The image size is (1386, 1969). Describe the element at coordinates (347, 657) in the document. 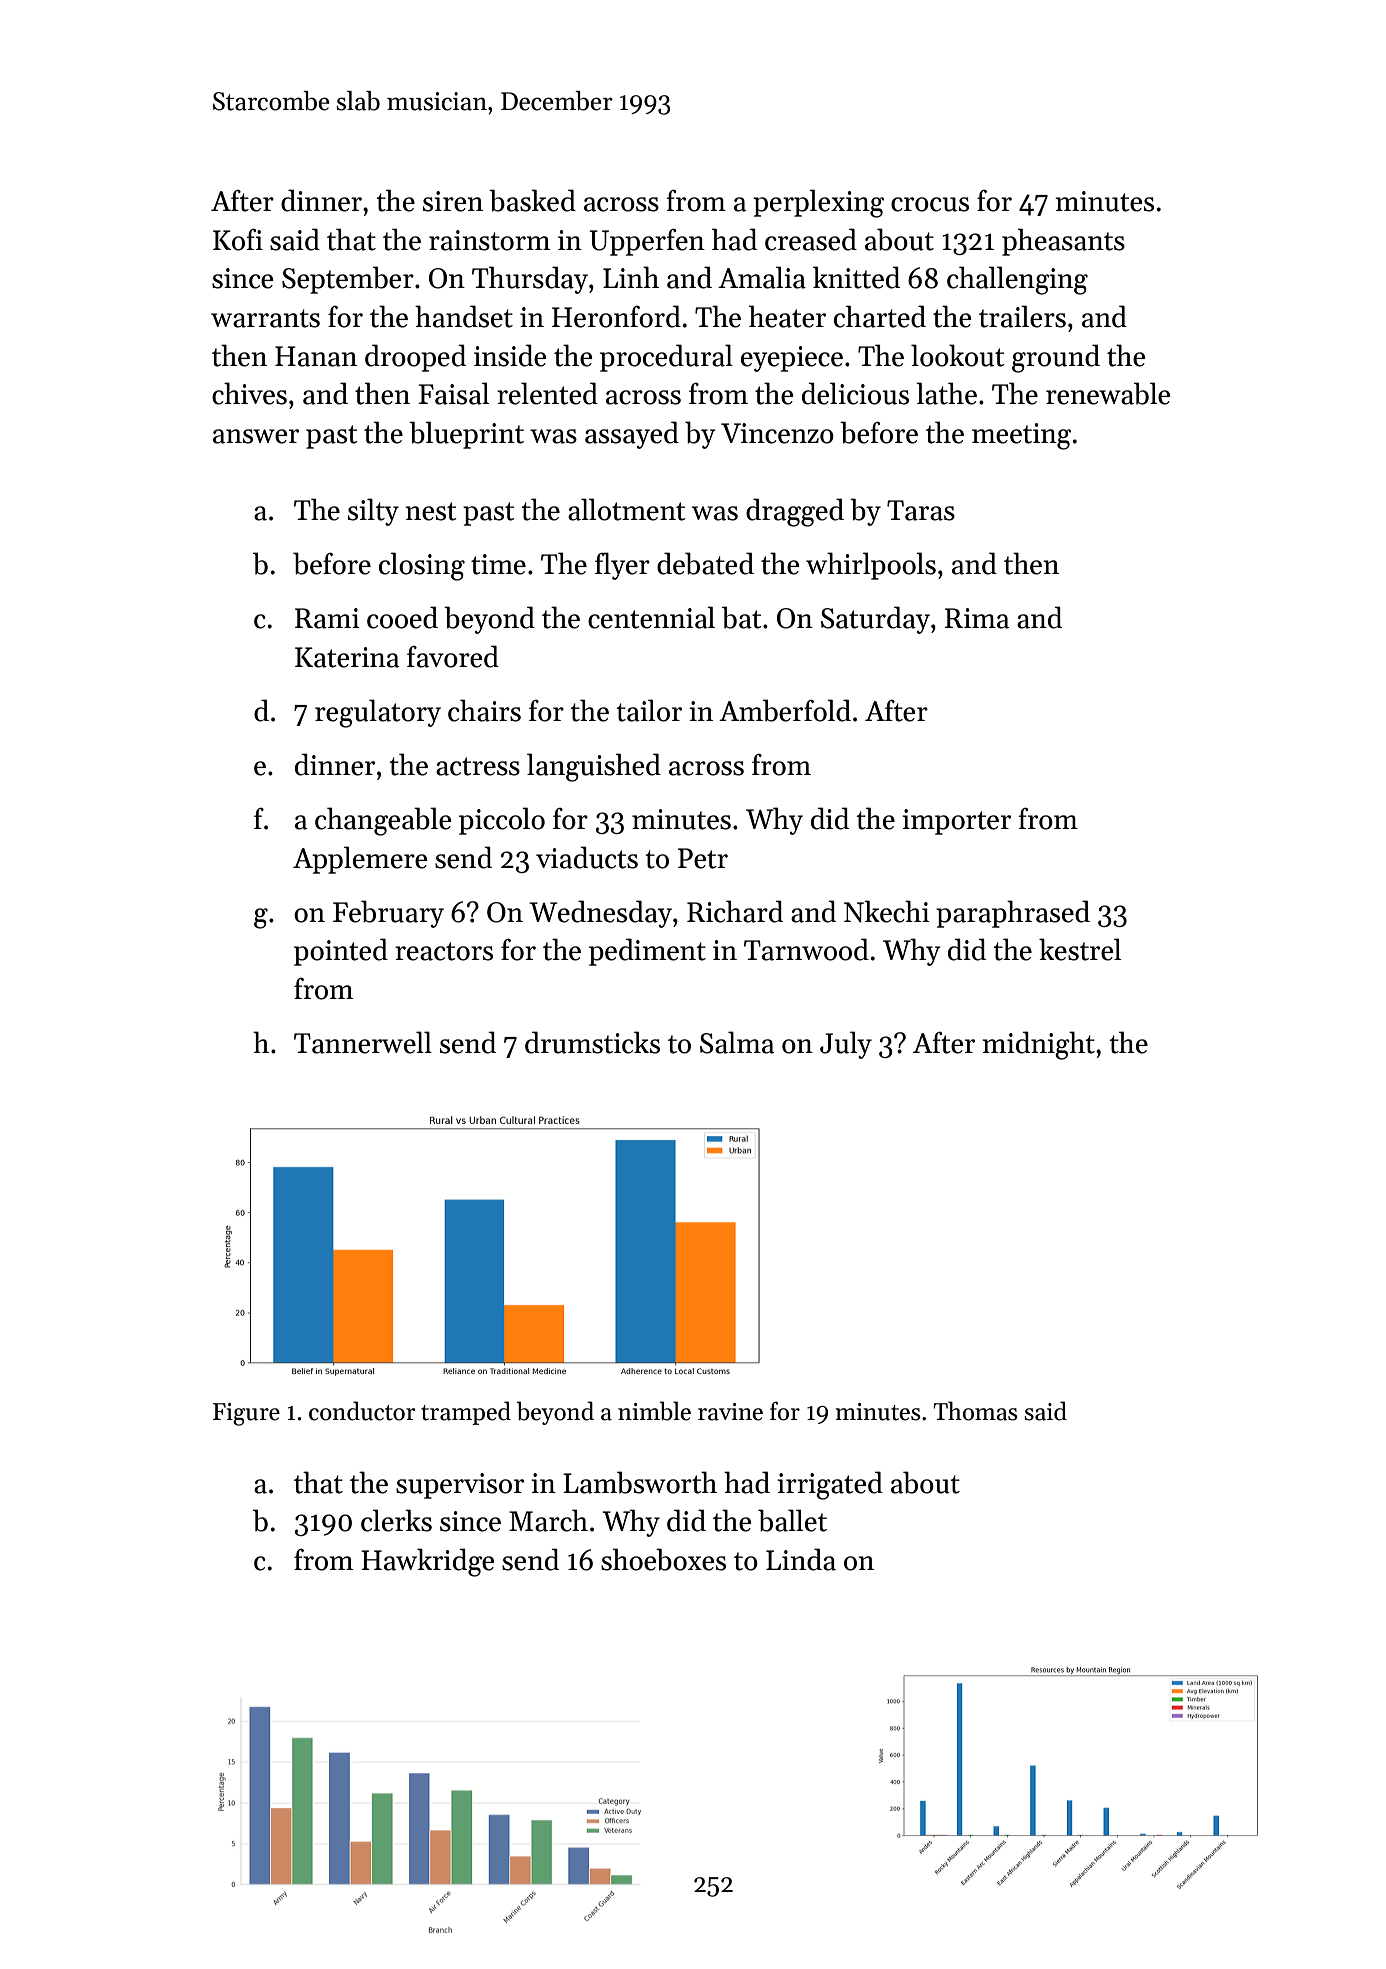

I see `Katerina` at that location.
